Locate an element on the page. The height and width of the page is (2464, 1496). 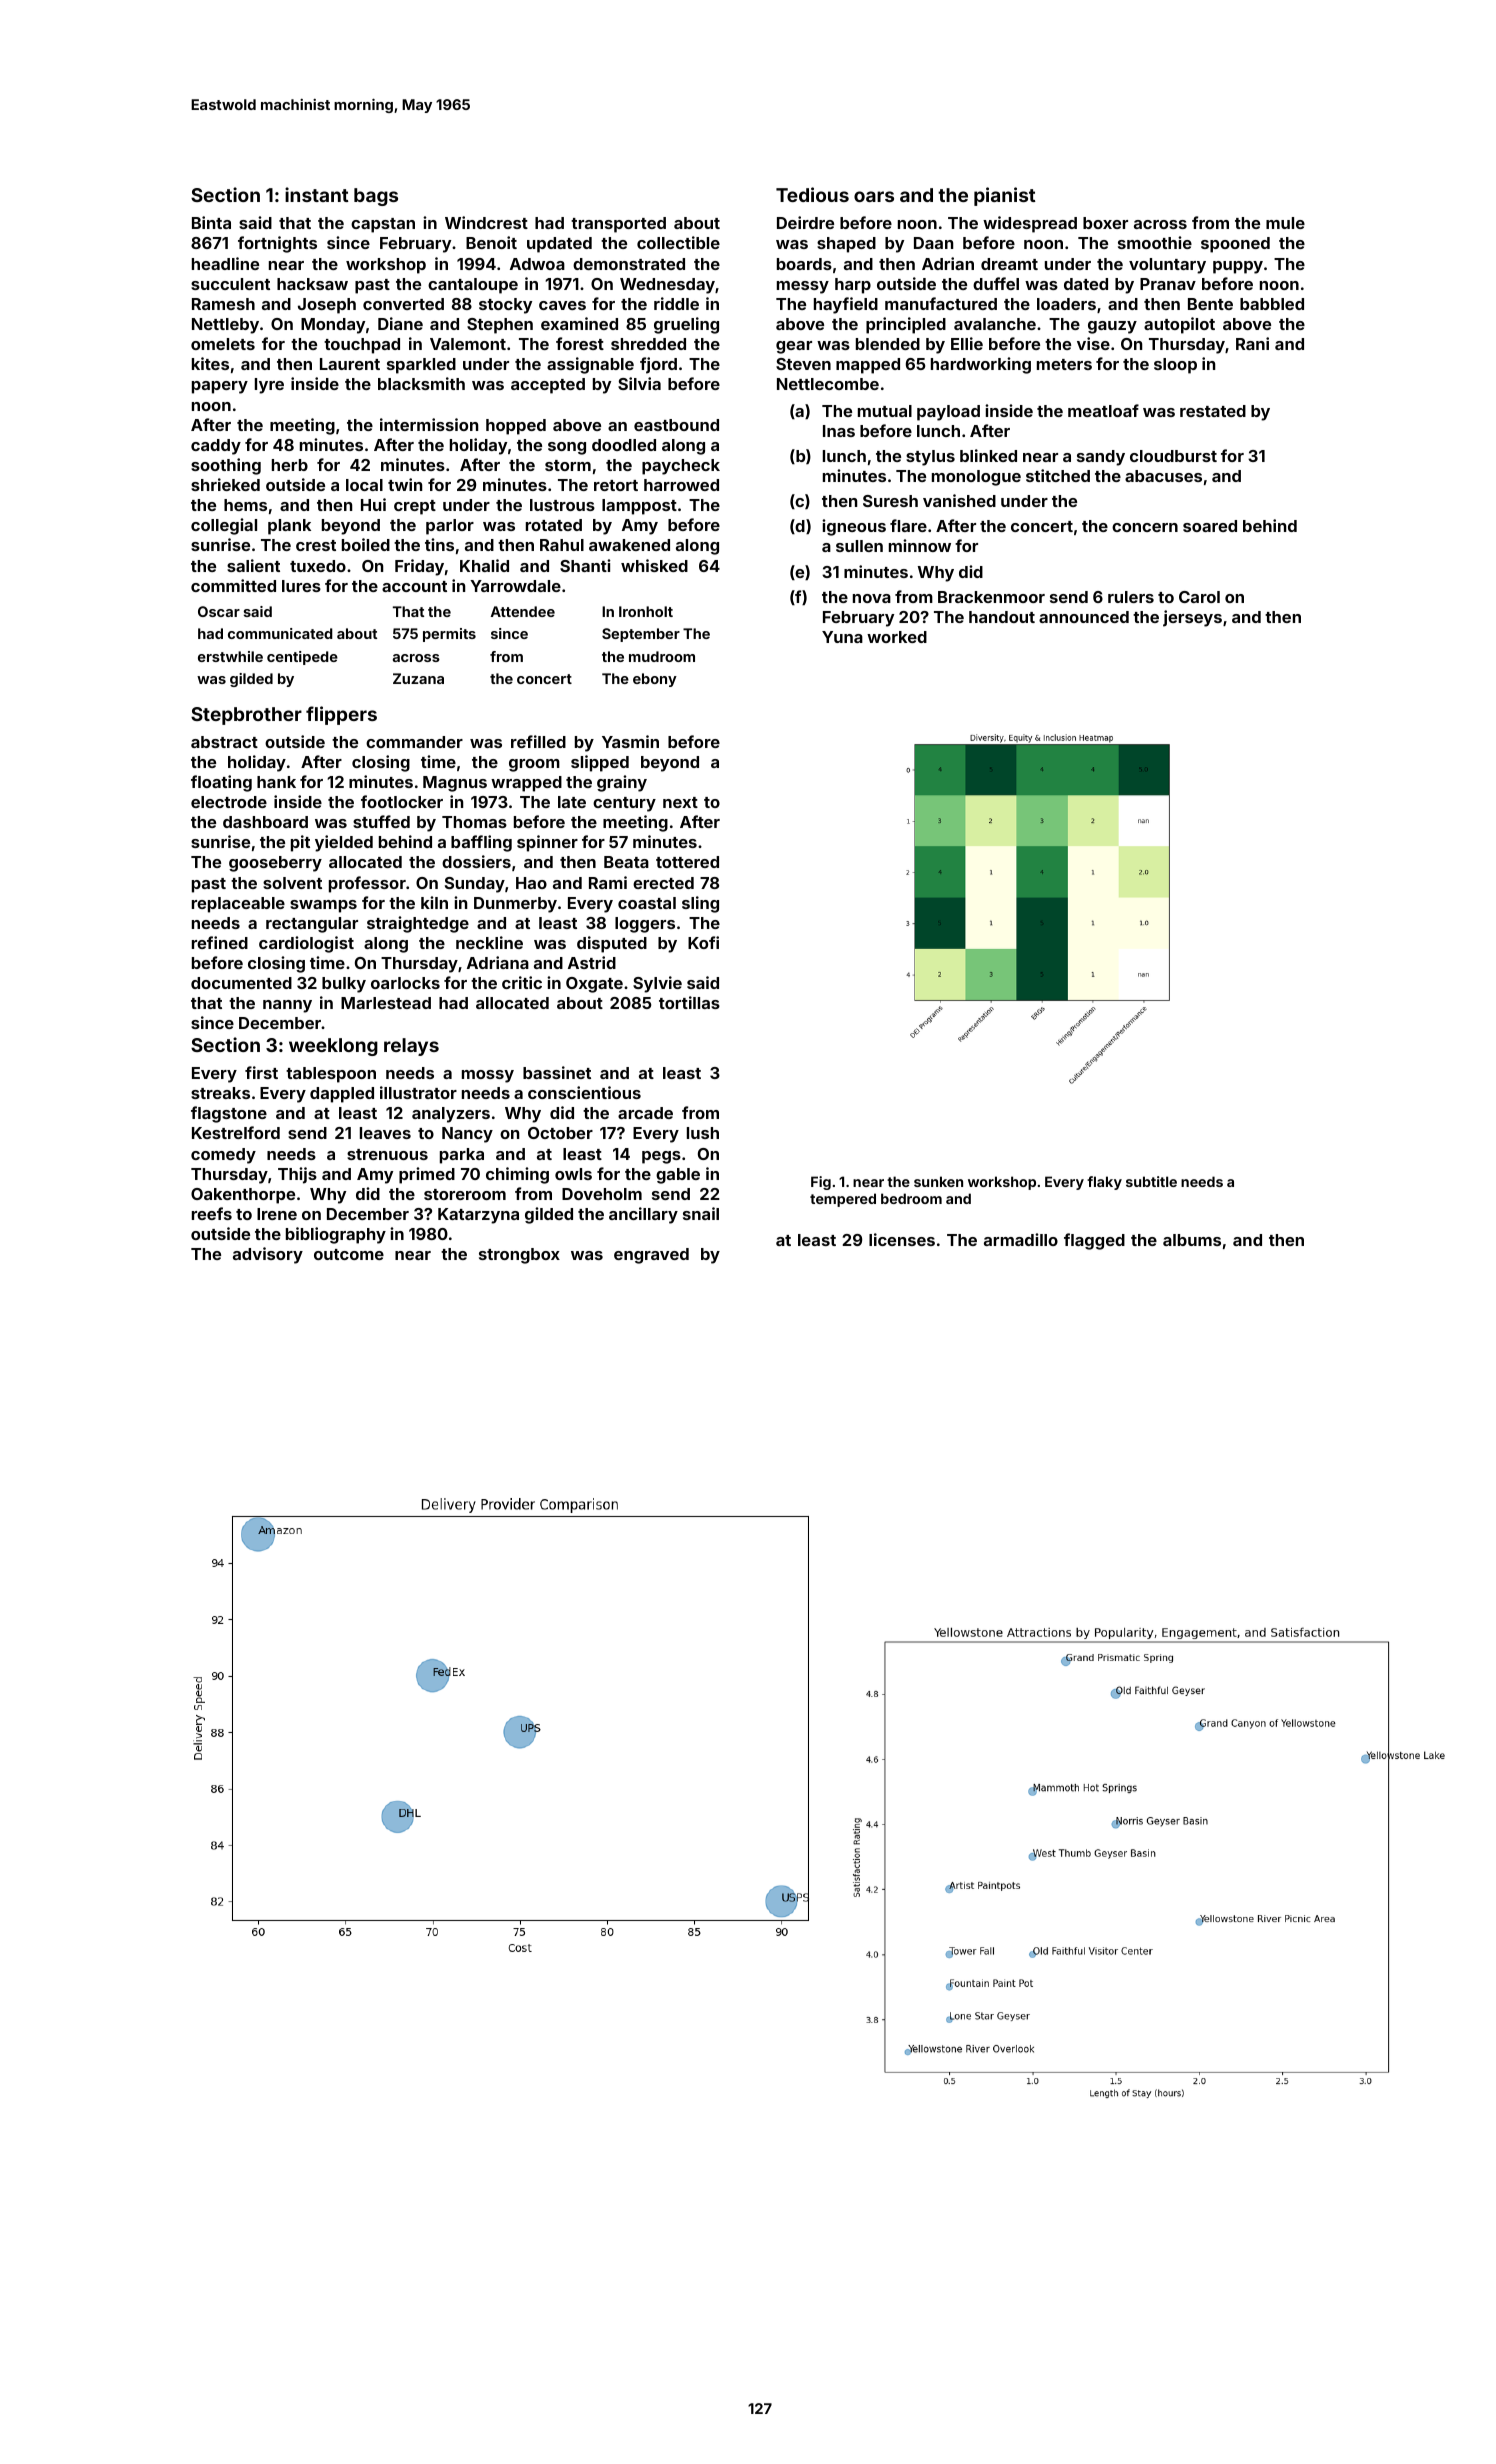
flaky is located at coordinates (1104, 1183).
